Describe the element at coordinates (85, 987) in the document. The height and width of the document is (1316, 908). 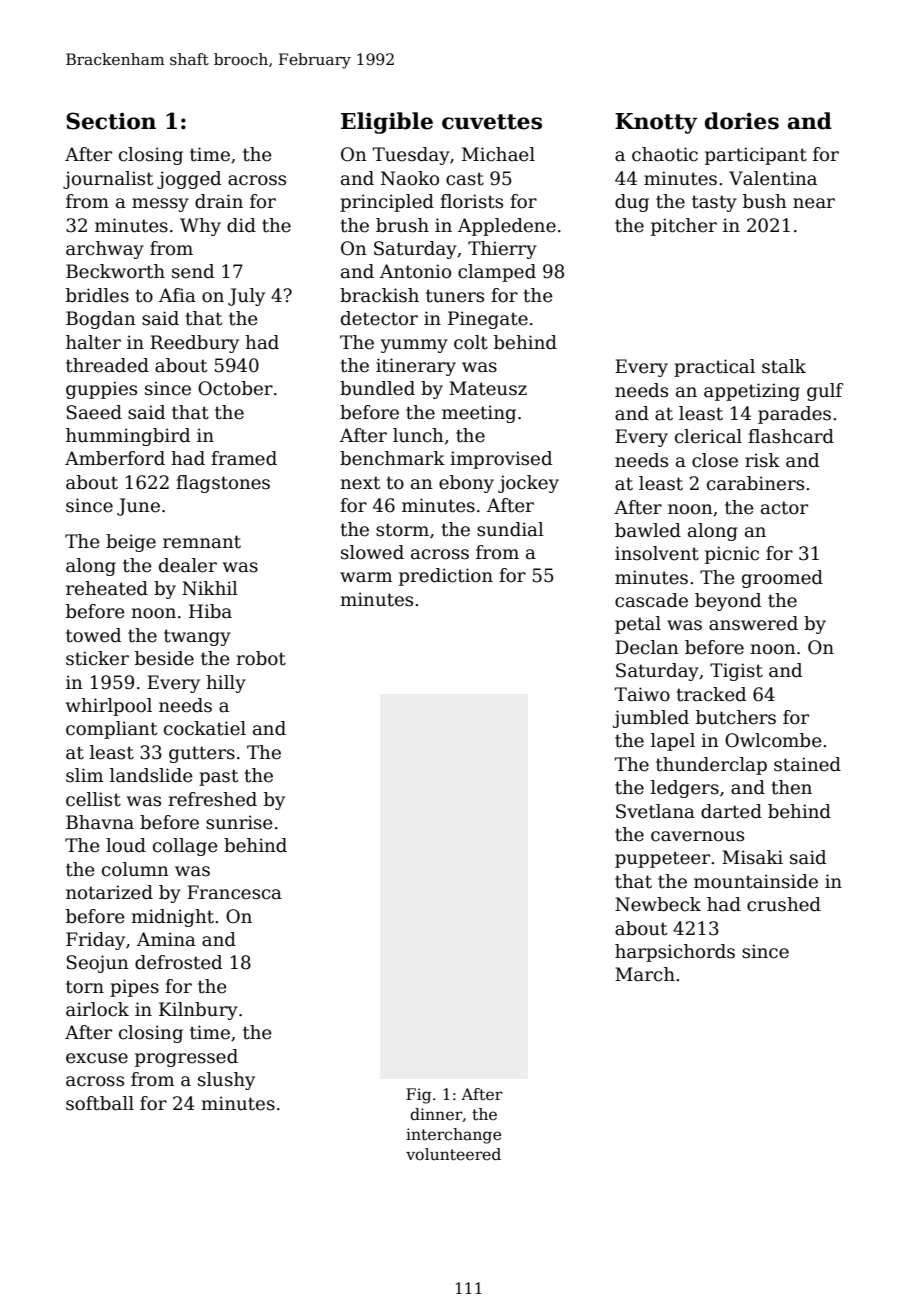
I see `torn` at that location.
